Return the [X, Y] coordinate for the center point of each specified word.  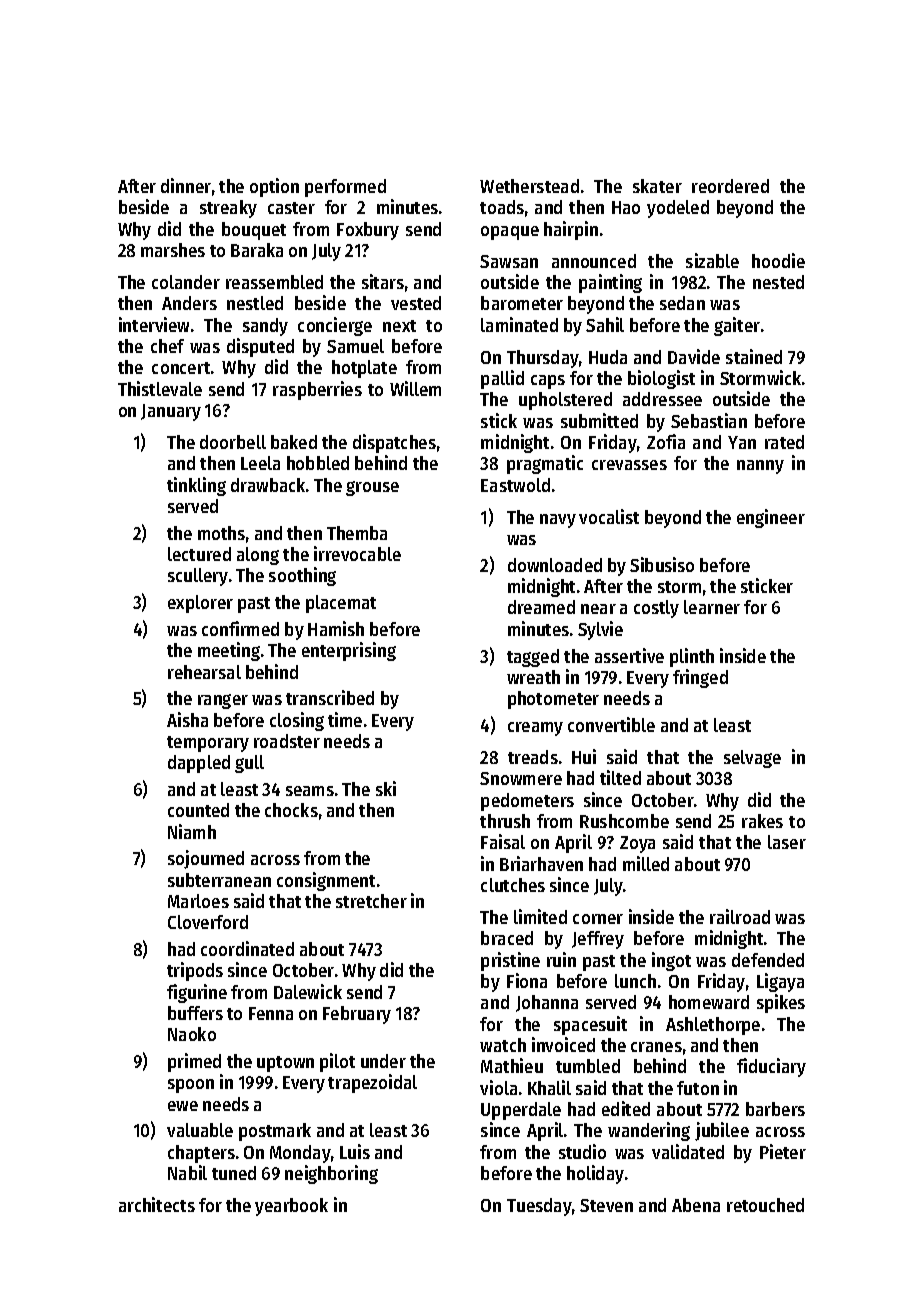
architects [157, 1204]
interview [154, 324]
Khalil [549, 1087]
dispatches [394, 443]
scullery [198, 577]
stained [754, 356]
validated [688, 1151]
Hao [626, 207]
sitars [383, 281]
